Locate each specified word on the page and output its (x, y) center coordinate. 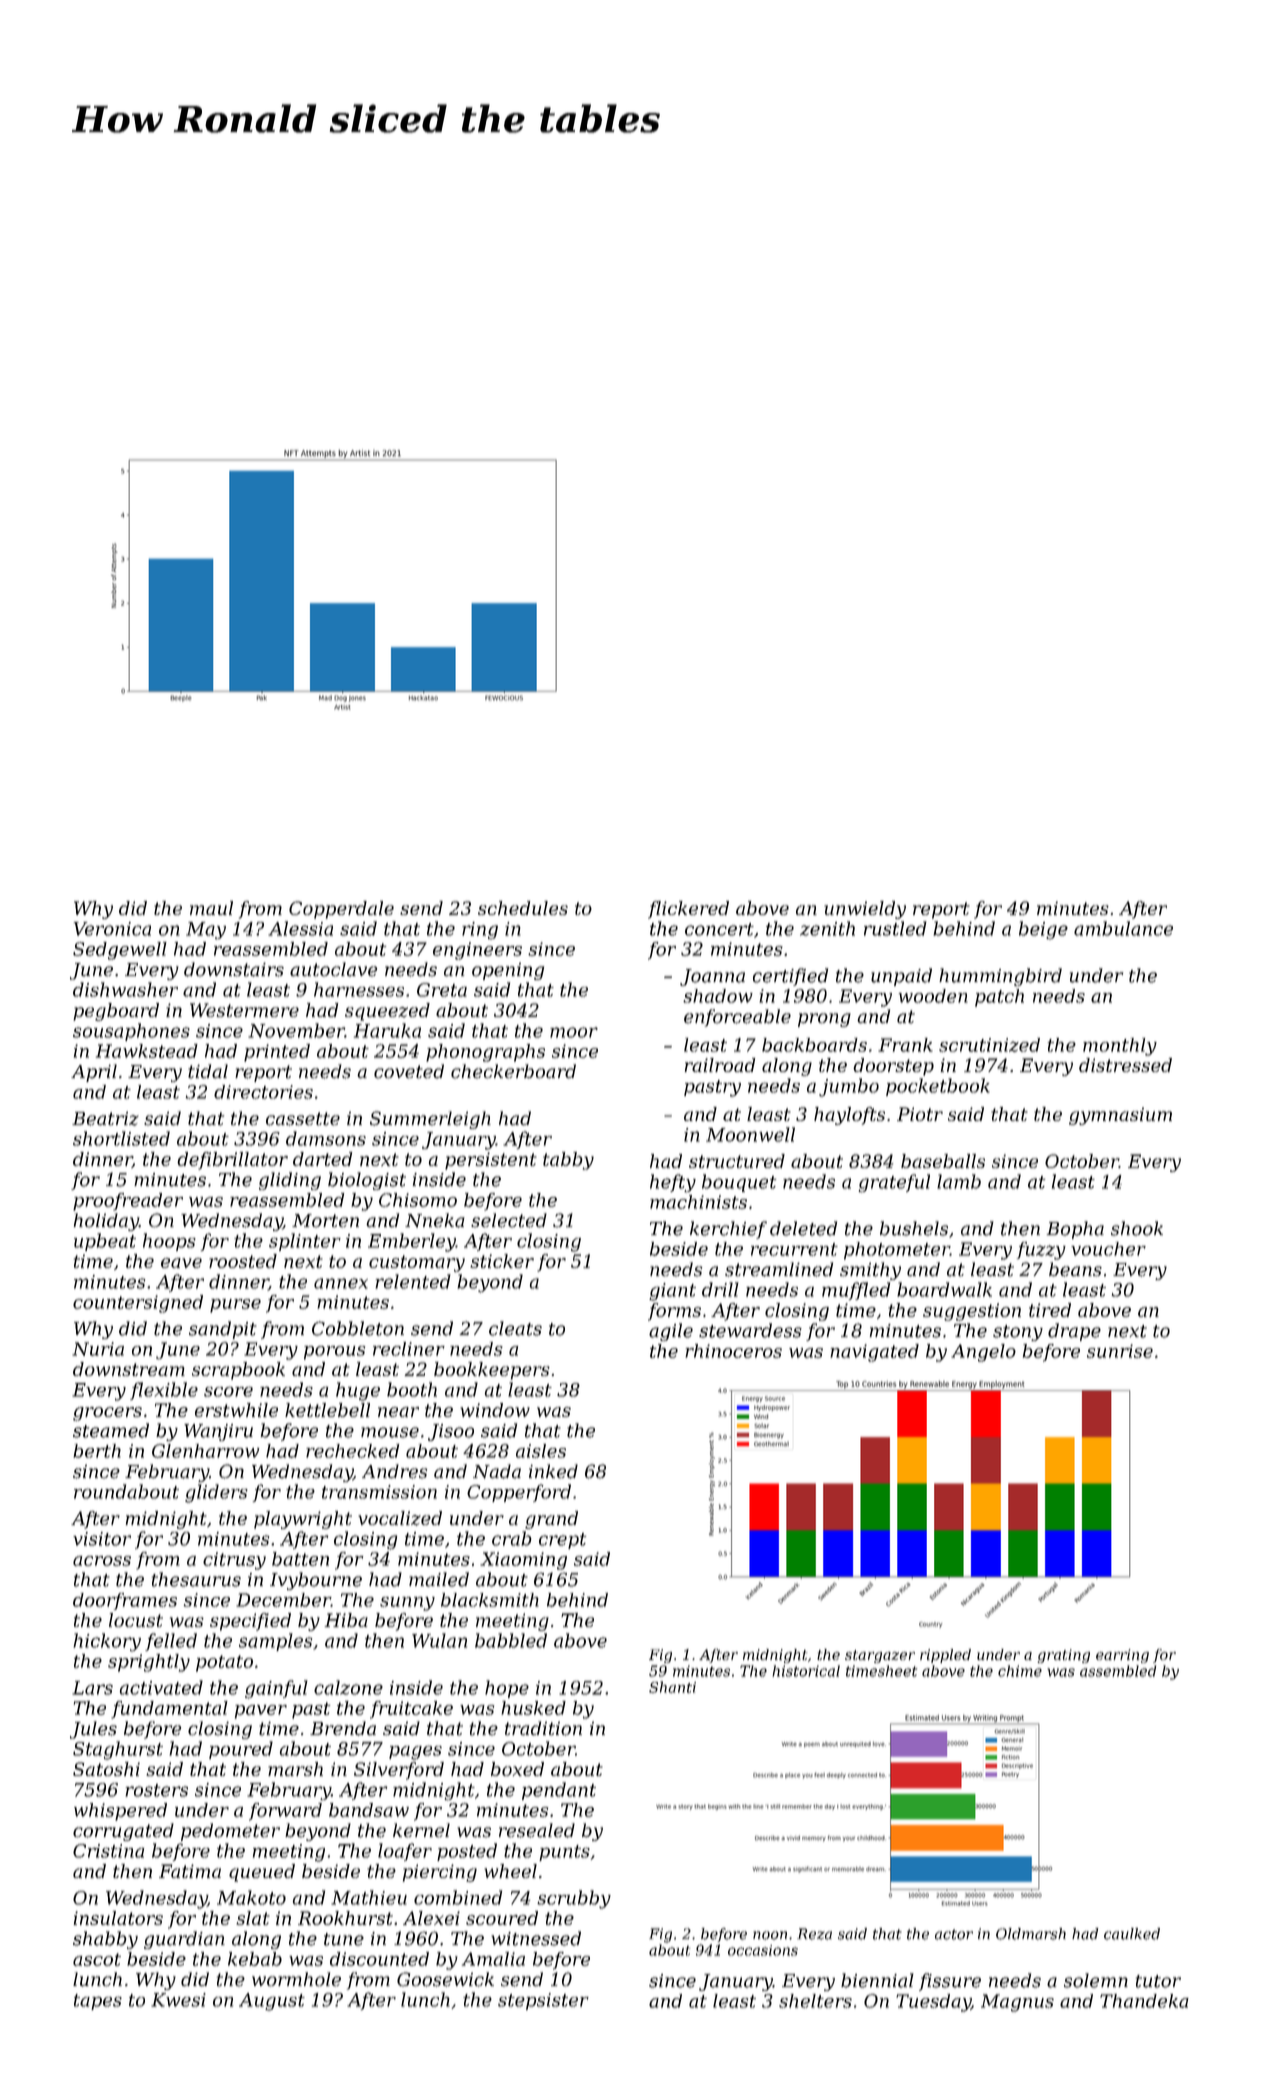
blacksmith (490, 1600)
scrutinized (989, 1045)
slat (253, 1918)
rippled (945, 1656)
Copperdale (341, 910)
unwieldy (865, 910)
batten (300, 1559)
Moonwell (750, 1134)
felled (171, 1642)
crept (562, 1541)
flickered (688, 910)
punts (564, 1853)
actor (954, 1934)
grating (1064, 1656)
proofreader (128, 1202)
